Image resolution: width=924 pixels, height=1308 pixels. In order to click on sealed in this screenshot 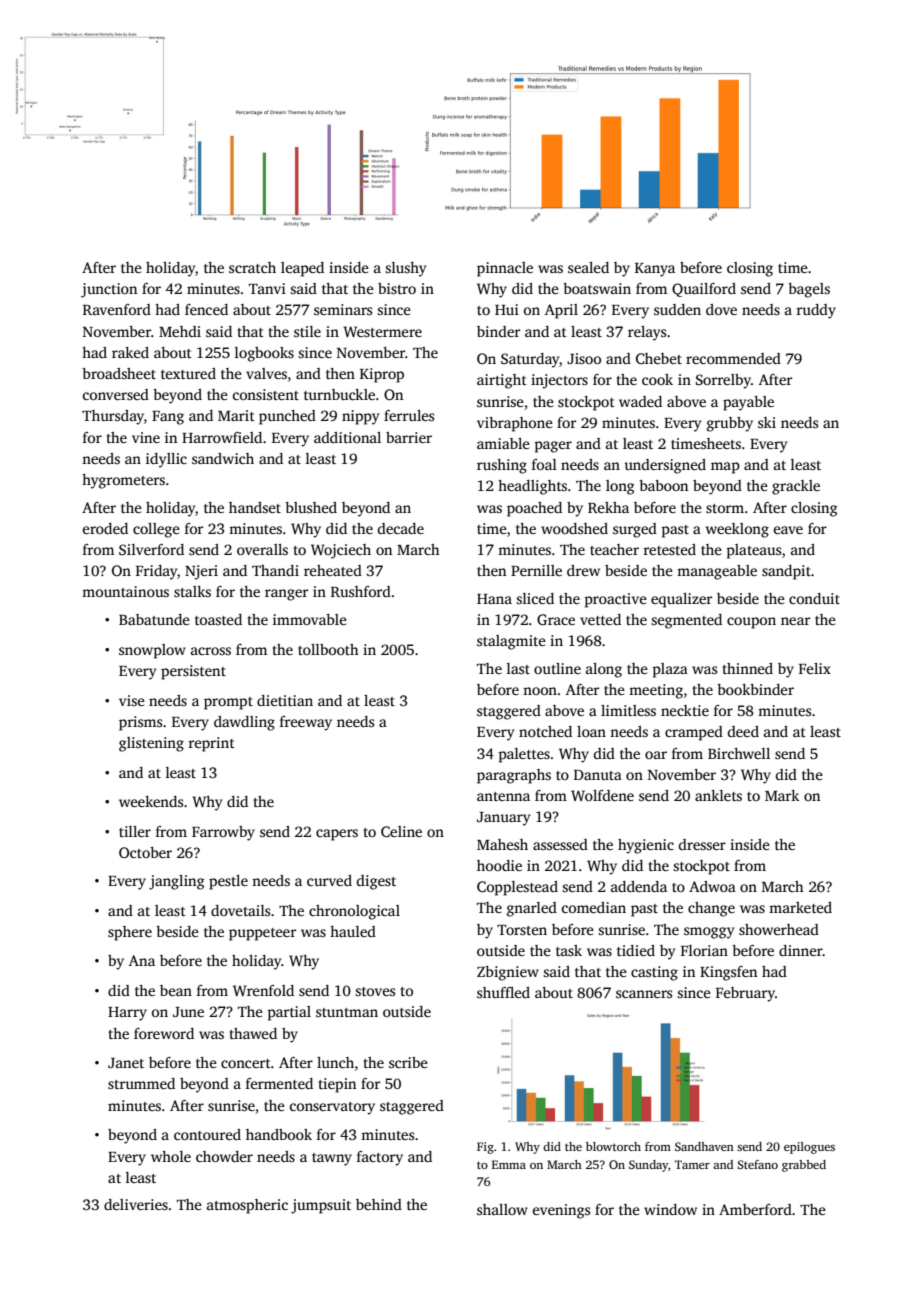, I will do `click(588, 267)`.
